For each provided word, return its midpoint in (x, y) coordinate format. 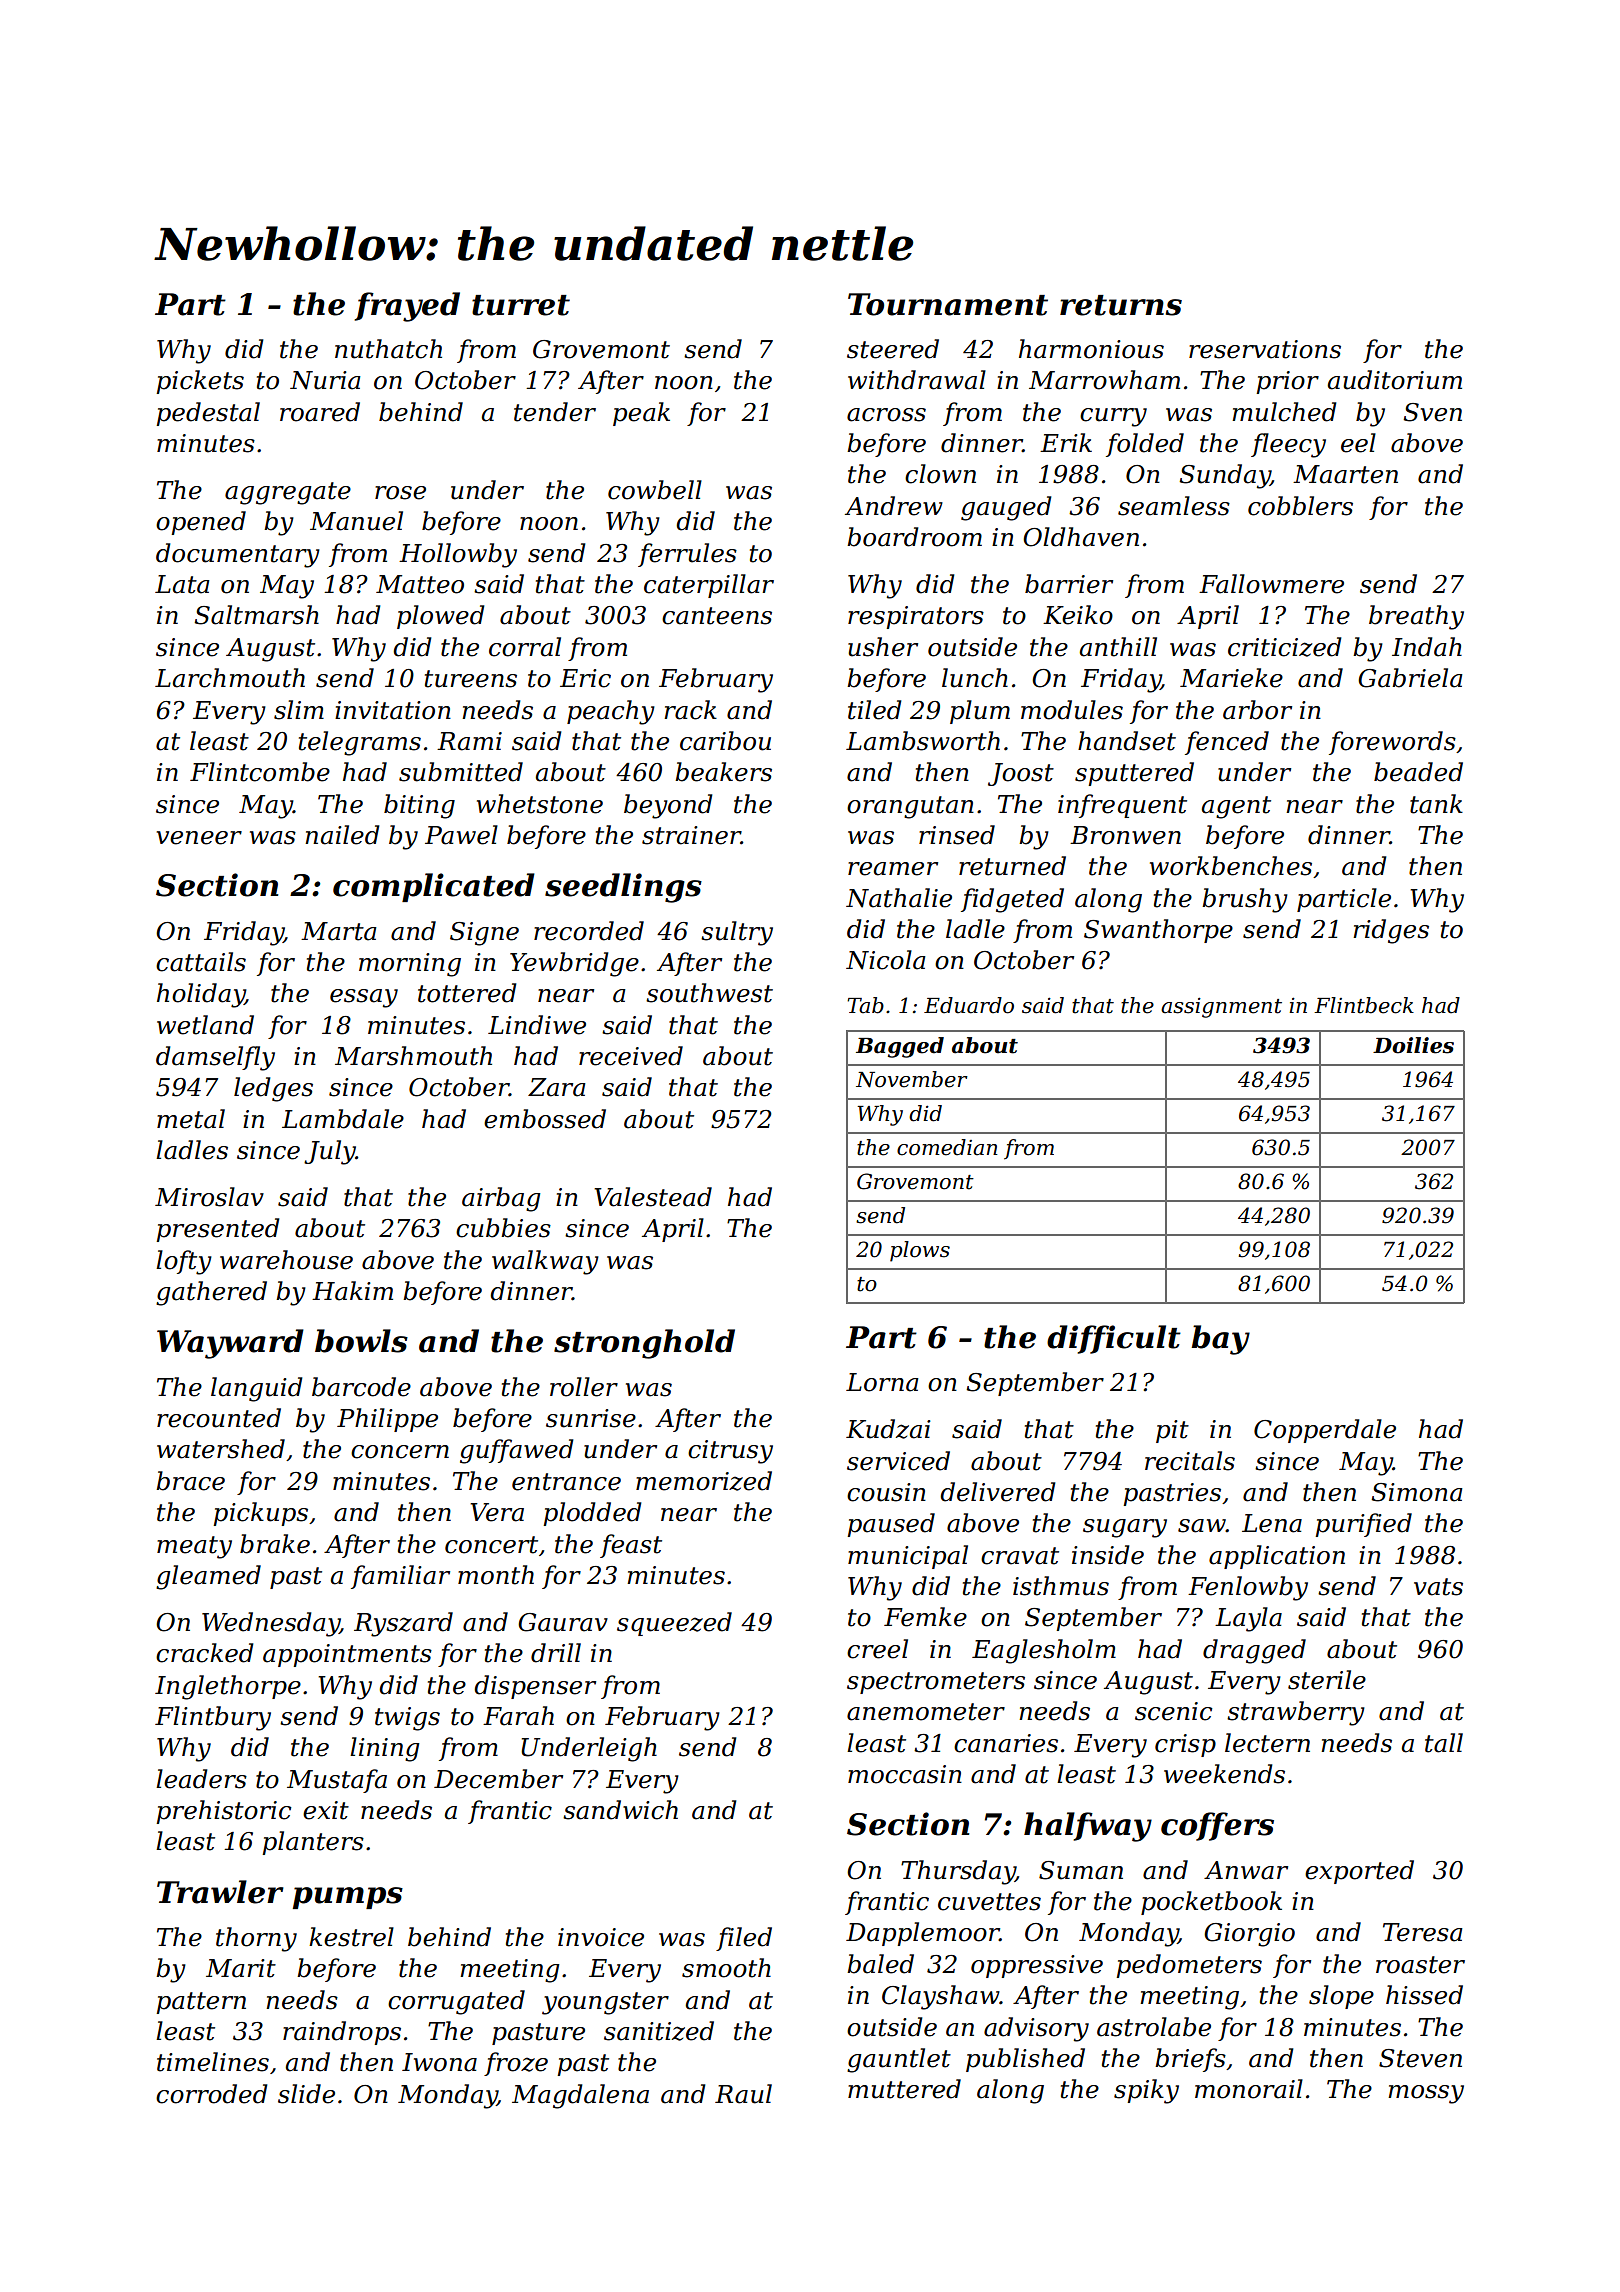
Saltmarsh (256, 615)
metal (191, 1119)
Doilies (1413, 1045)
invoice (601, 1937)
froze (516, 2064)
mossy (1426, 2094)
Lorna (882, 1382)
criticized (1284, 647)
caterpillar (709, 586)
